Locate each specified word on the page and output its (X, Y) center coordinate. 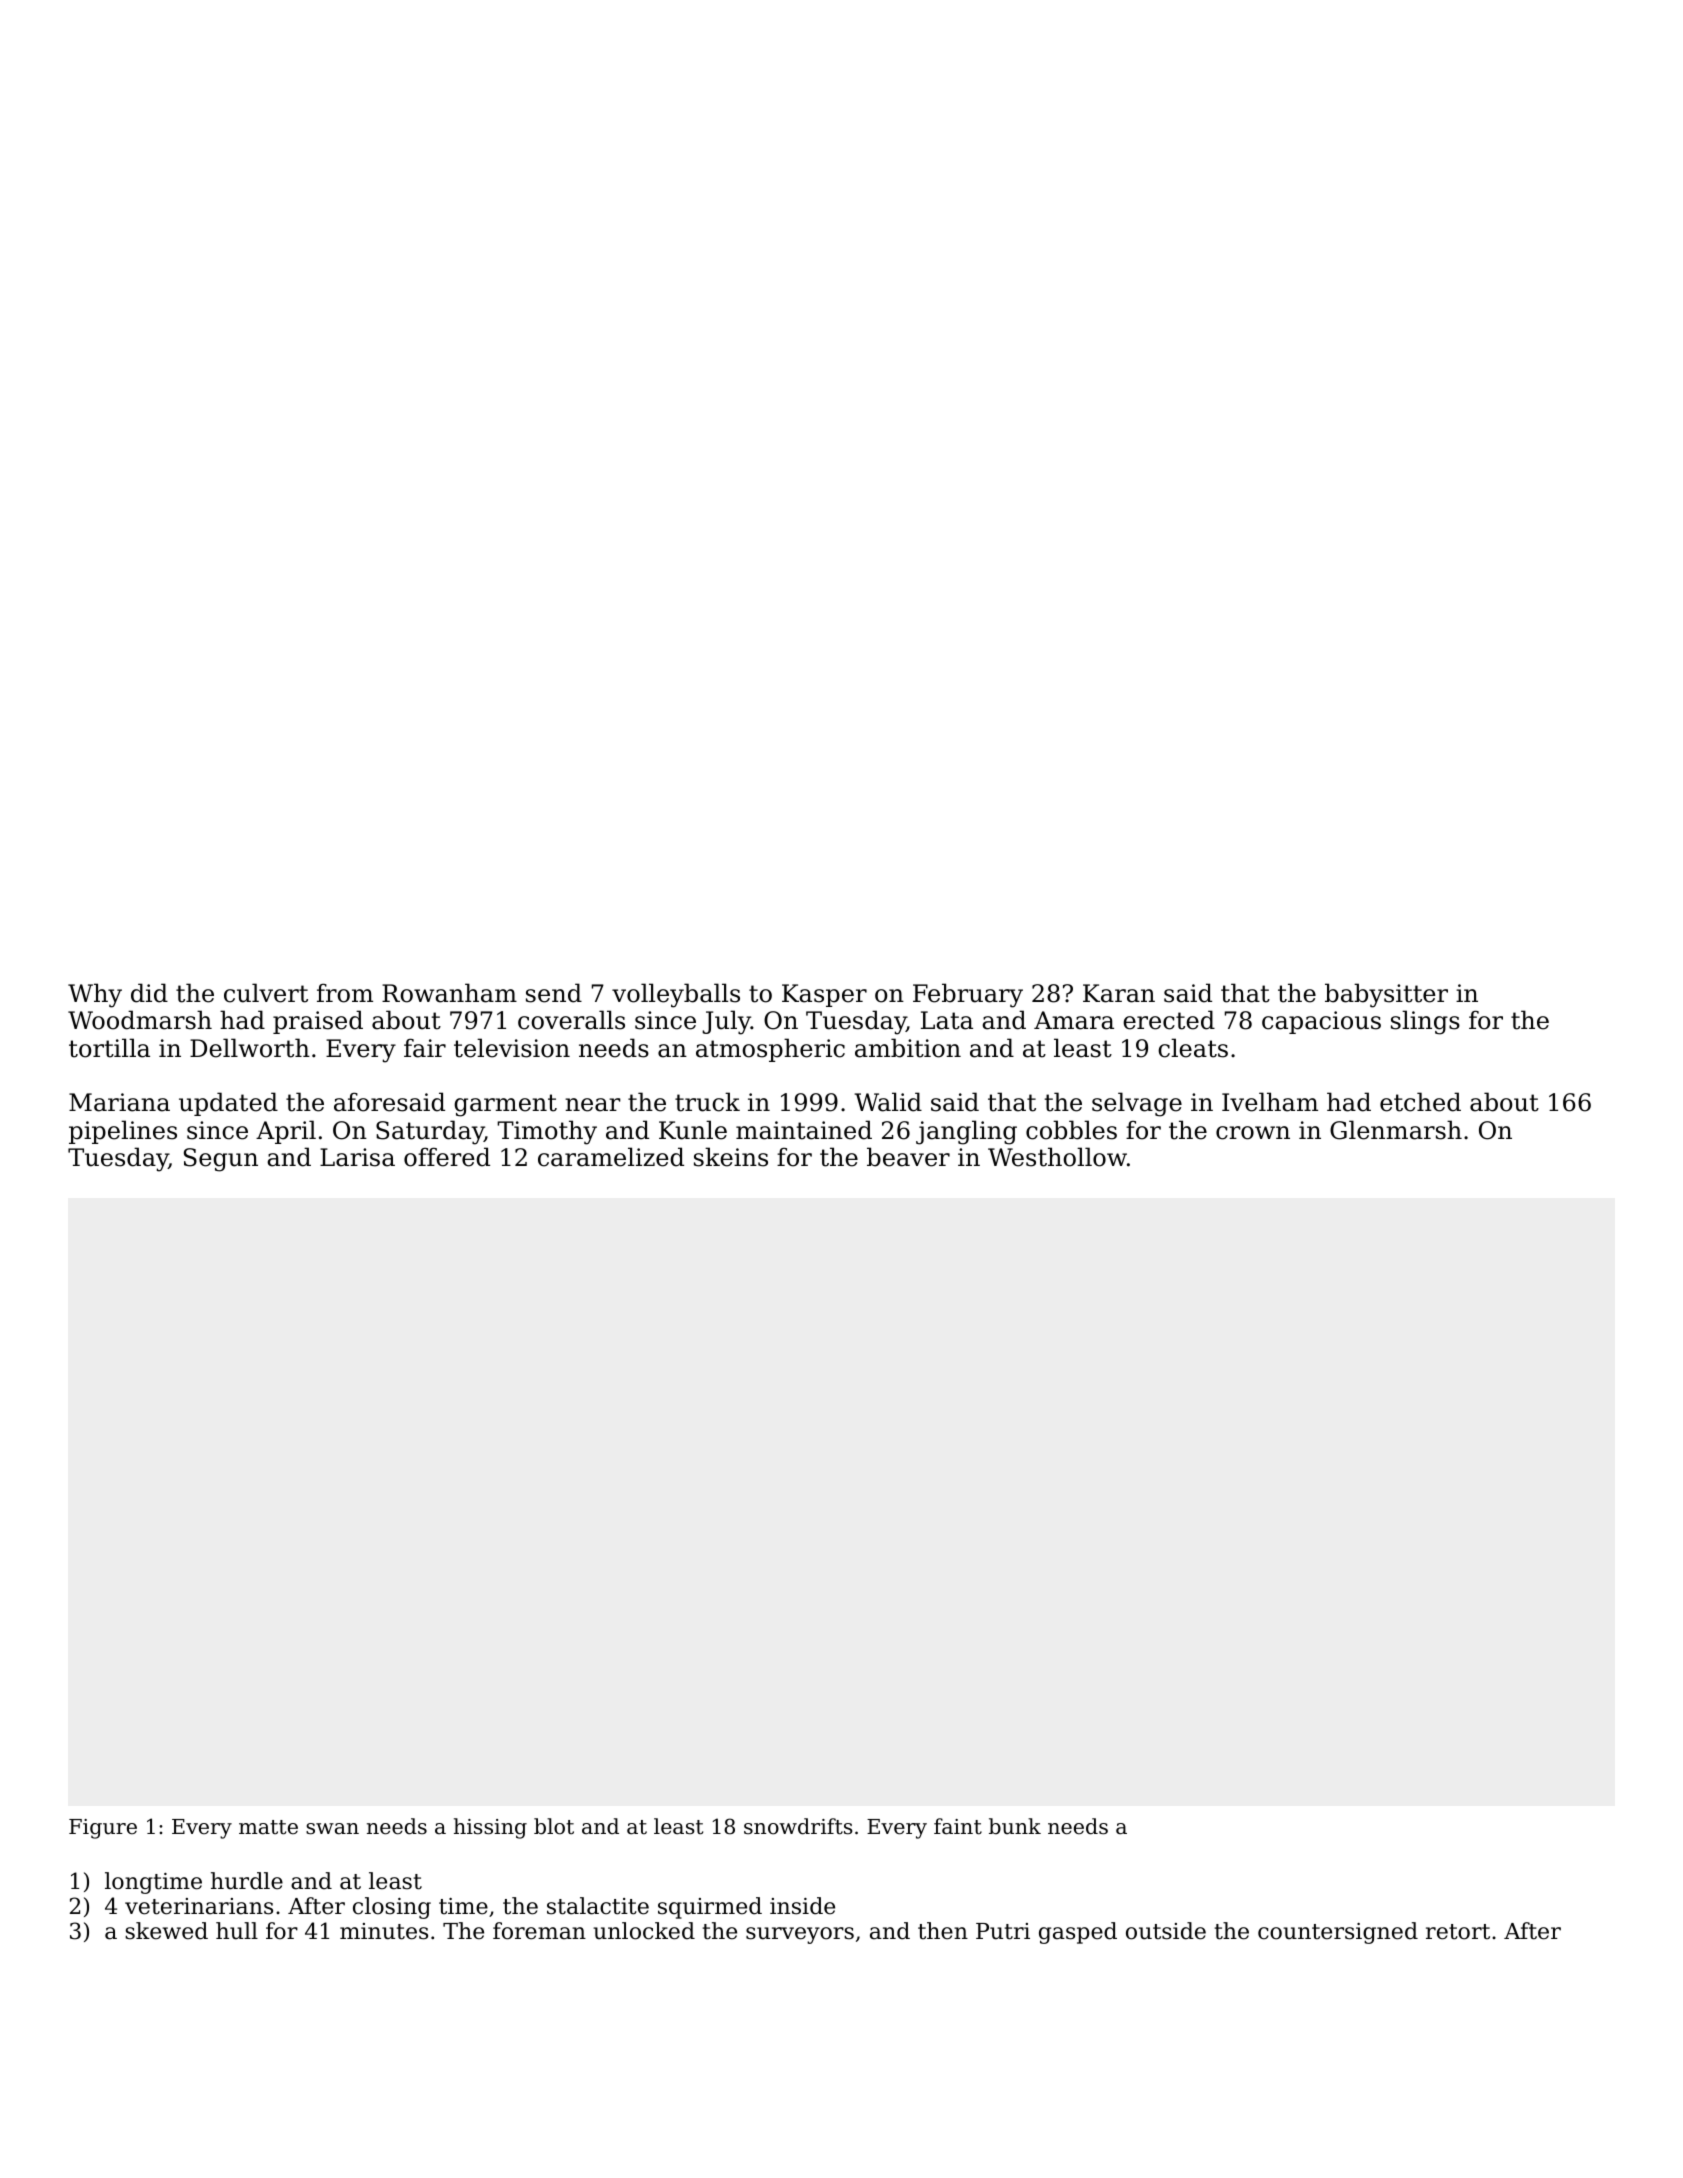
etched (1420, 1102)
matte (268, 1827)
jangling (966, 1132)
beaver (908, 1157)
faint (958, 1826)
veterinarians (199, 1906)
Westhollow (1057, 1157)
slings (1425, 1022)
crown (1253, 1133)
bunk (1015, 1826)
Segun (221, 1160)
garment (505, 1105)
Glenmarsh (1396, 1130)
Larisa (357, 1157)
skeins (731, 1157)
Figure (103, 1829)
